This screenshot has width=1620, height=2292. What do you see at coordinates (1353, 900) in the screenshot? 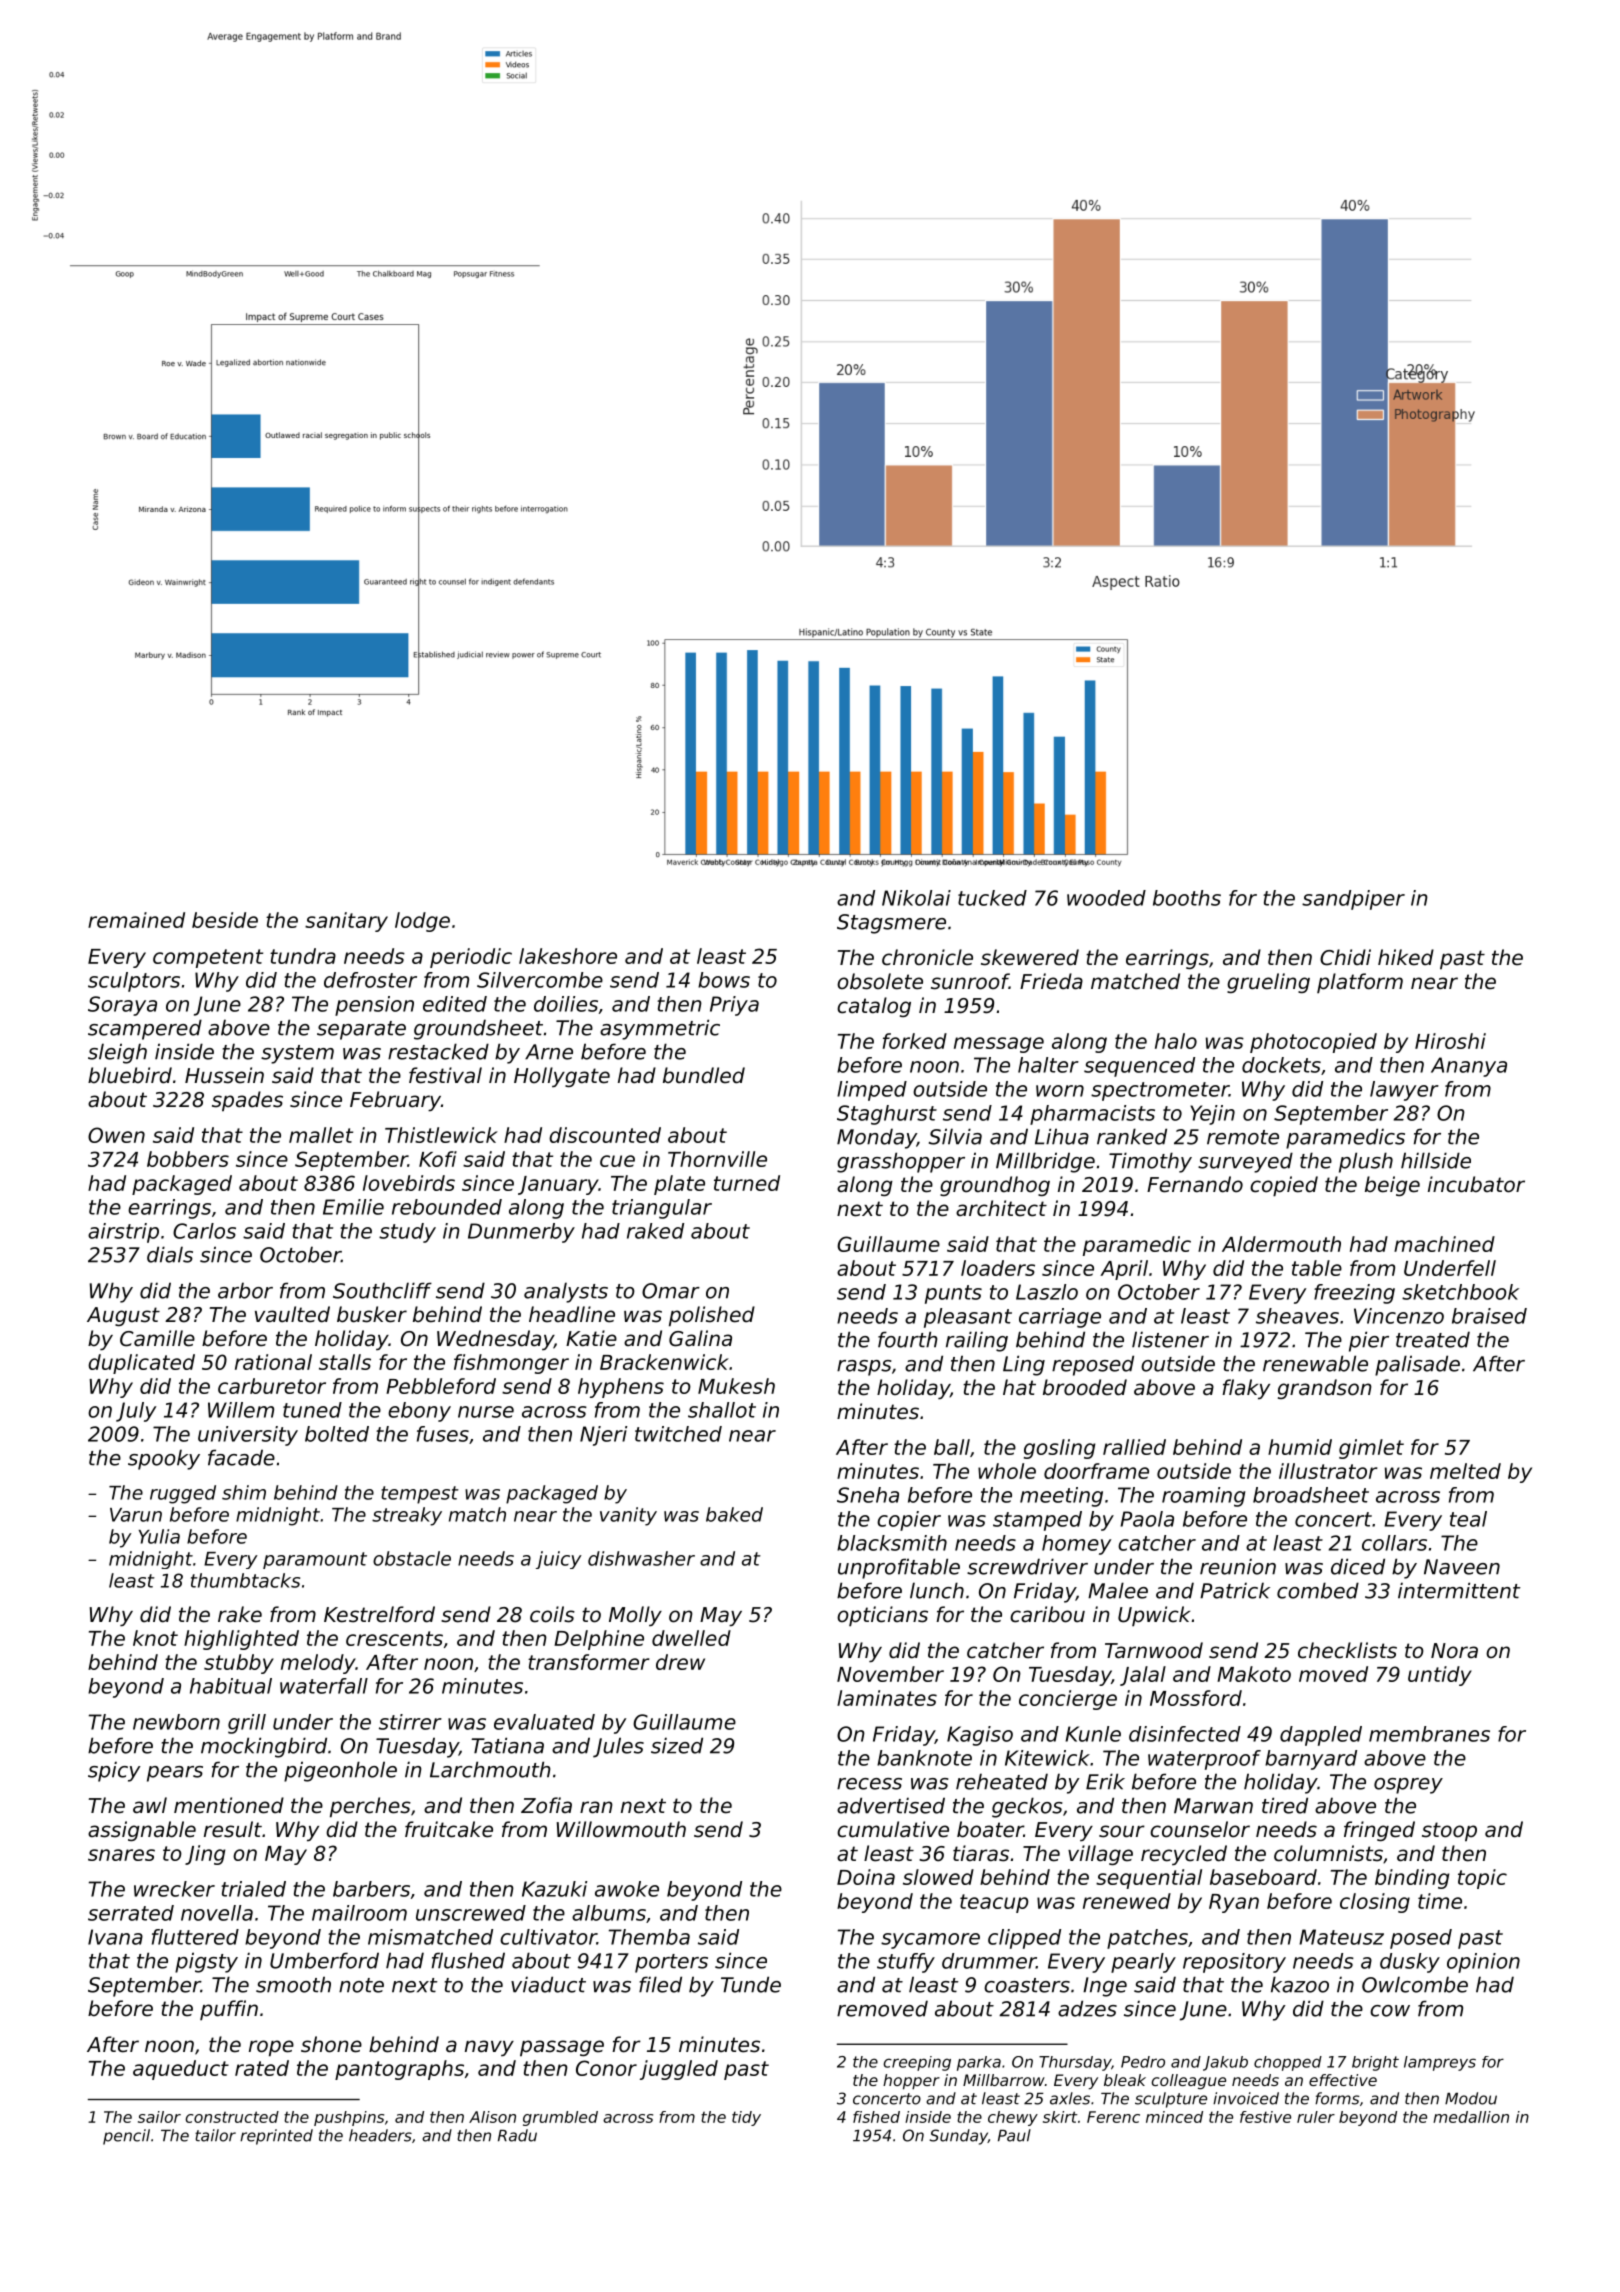
I see `sandpiper` at bounding box center [1353, 900].
